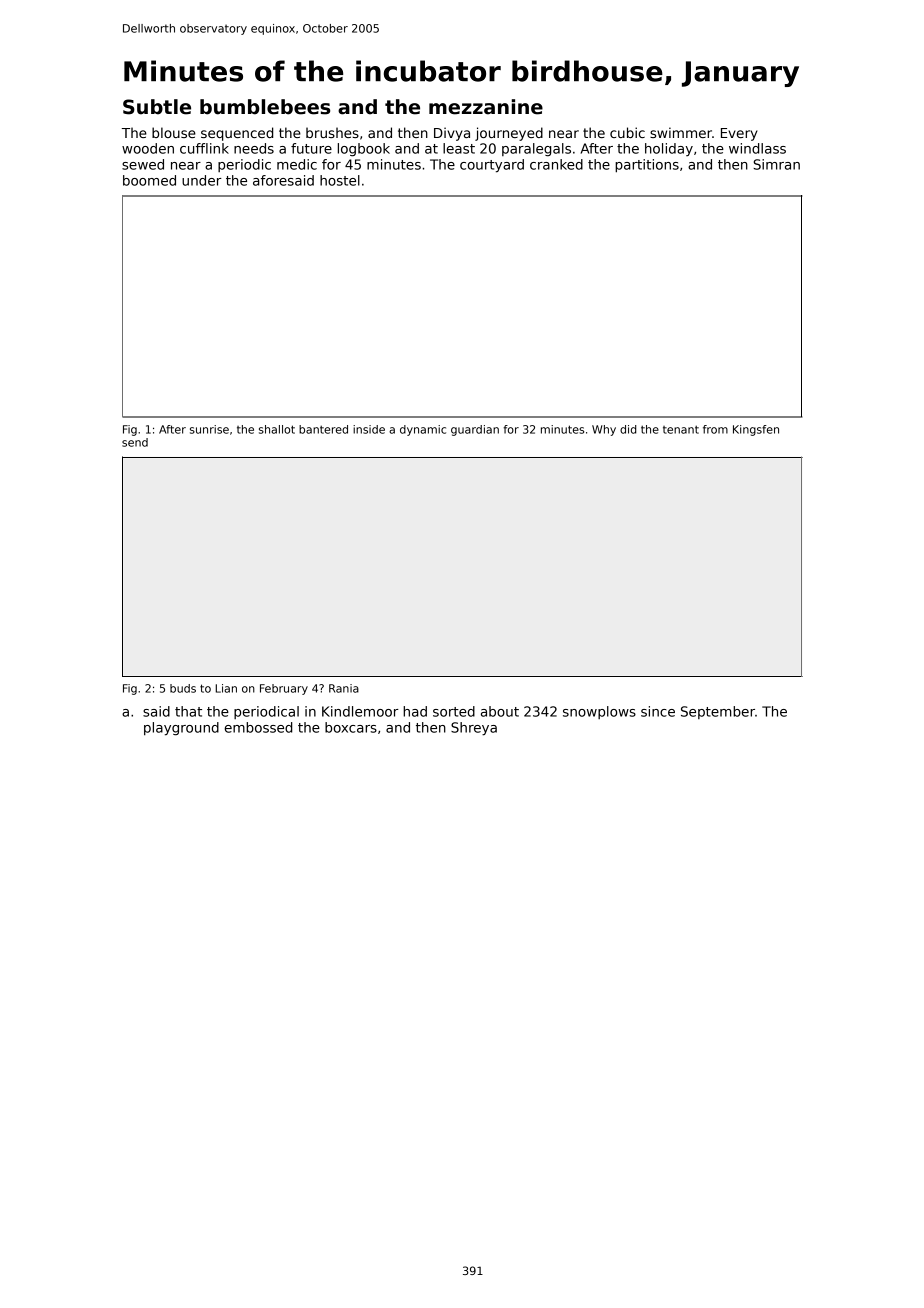 This screenshot has width=924, height=1308. I want to click on Every, so click(739, 134).
